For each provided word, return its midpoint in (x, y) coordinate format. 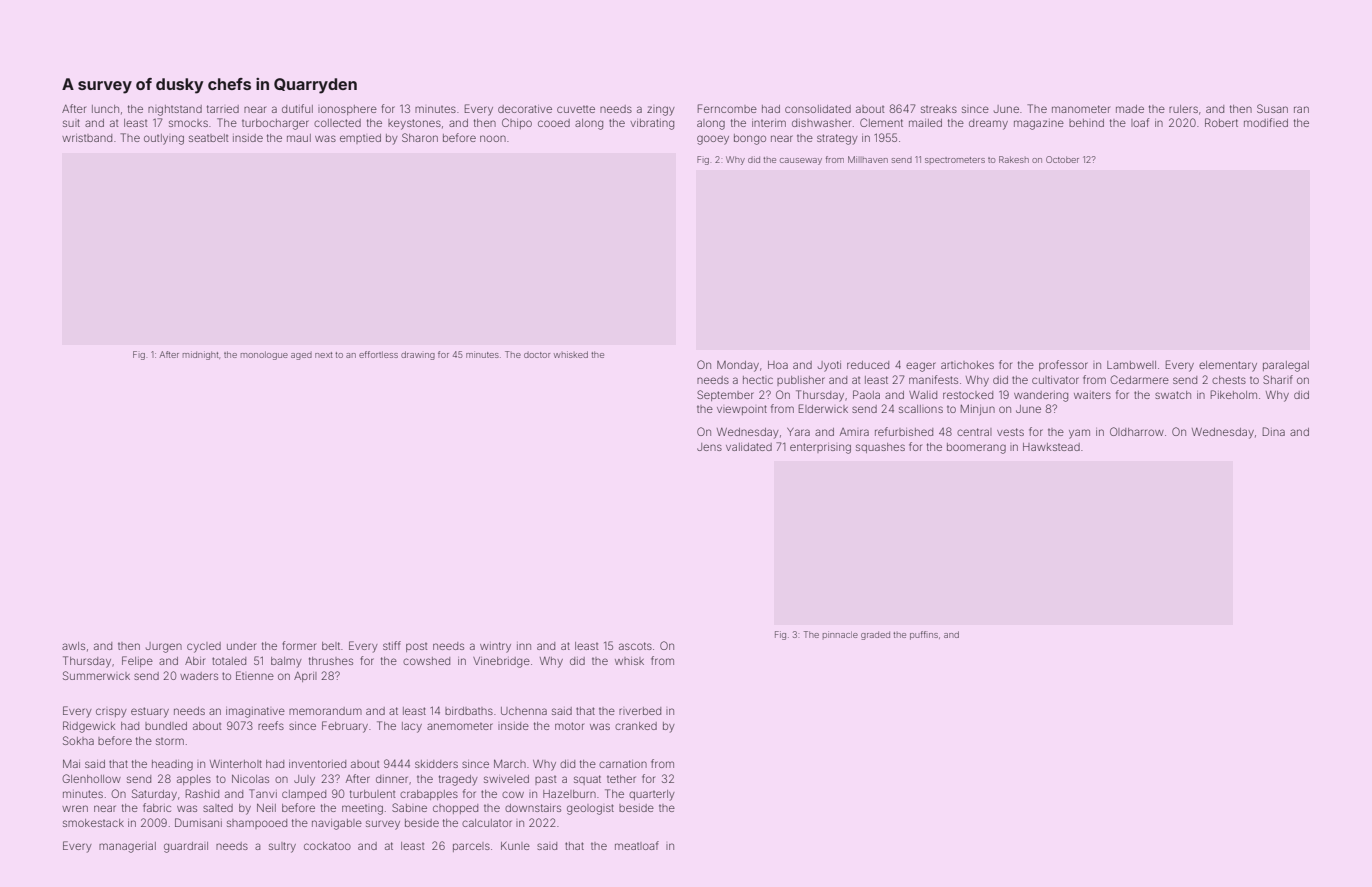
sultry (282, 847)
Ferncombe (727, 108)
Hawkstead (1051, 447)
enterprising (820, 448)
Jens (709, 447)
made (1130, 109)
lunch (105, 109)
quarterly (652, 795)
